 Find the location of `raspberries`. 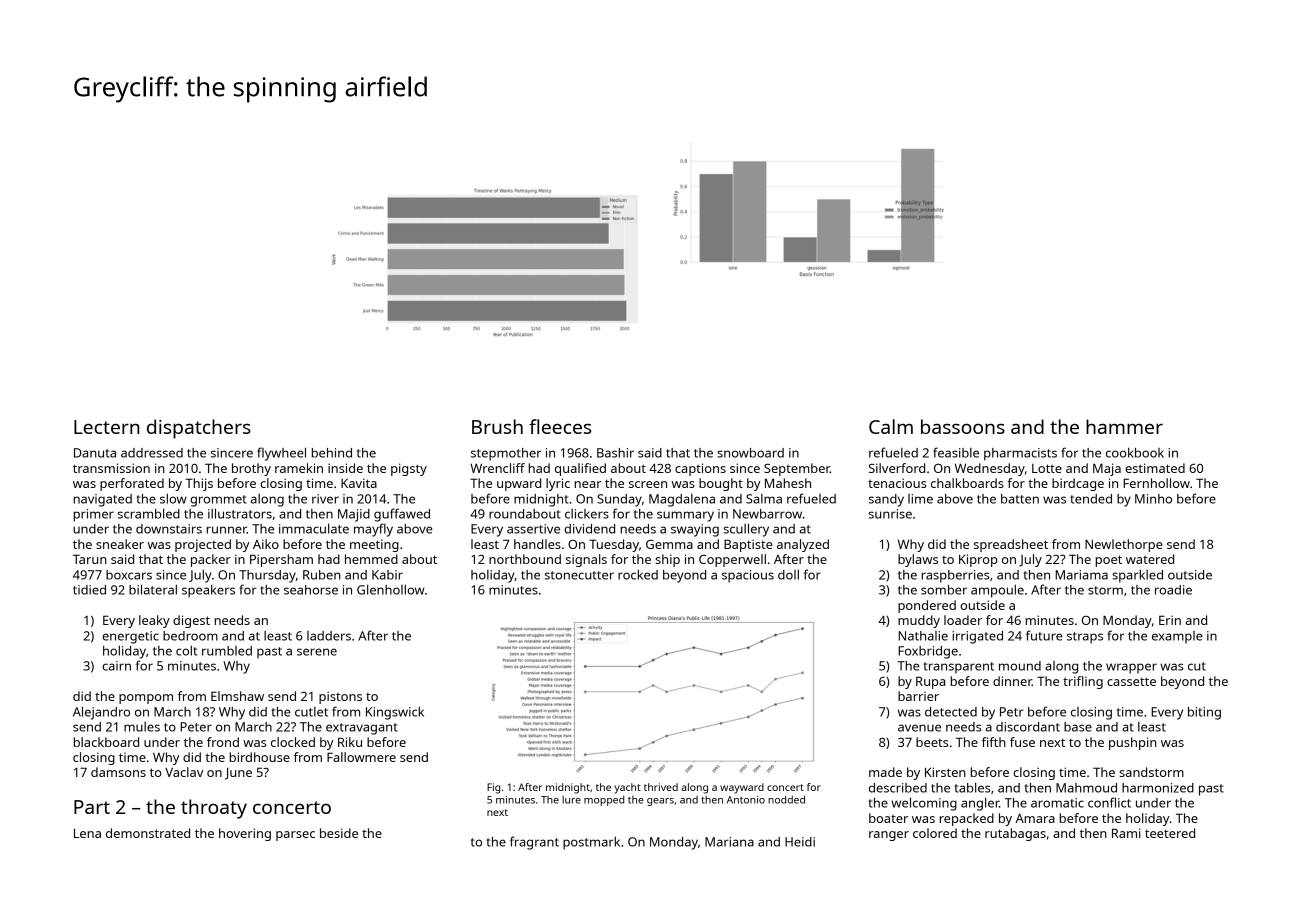

raspberries is located at coordinates (955, 576).
